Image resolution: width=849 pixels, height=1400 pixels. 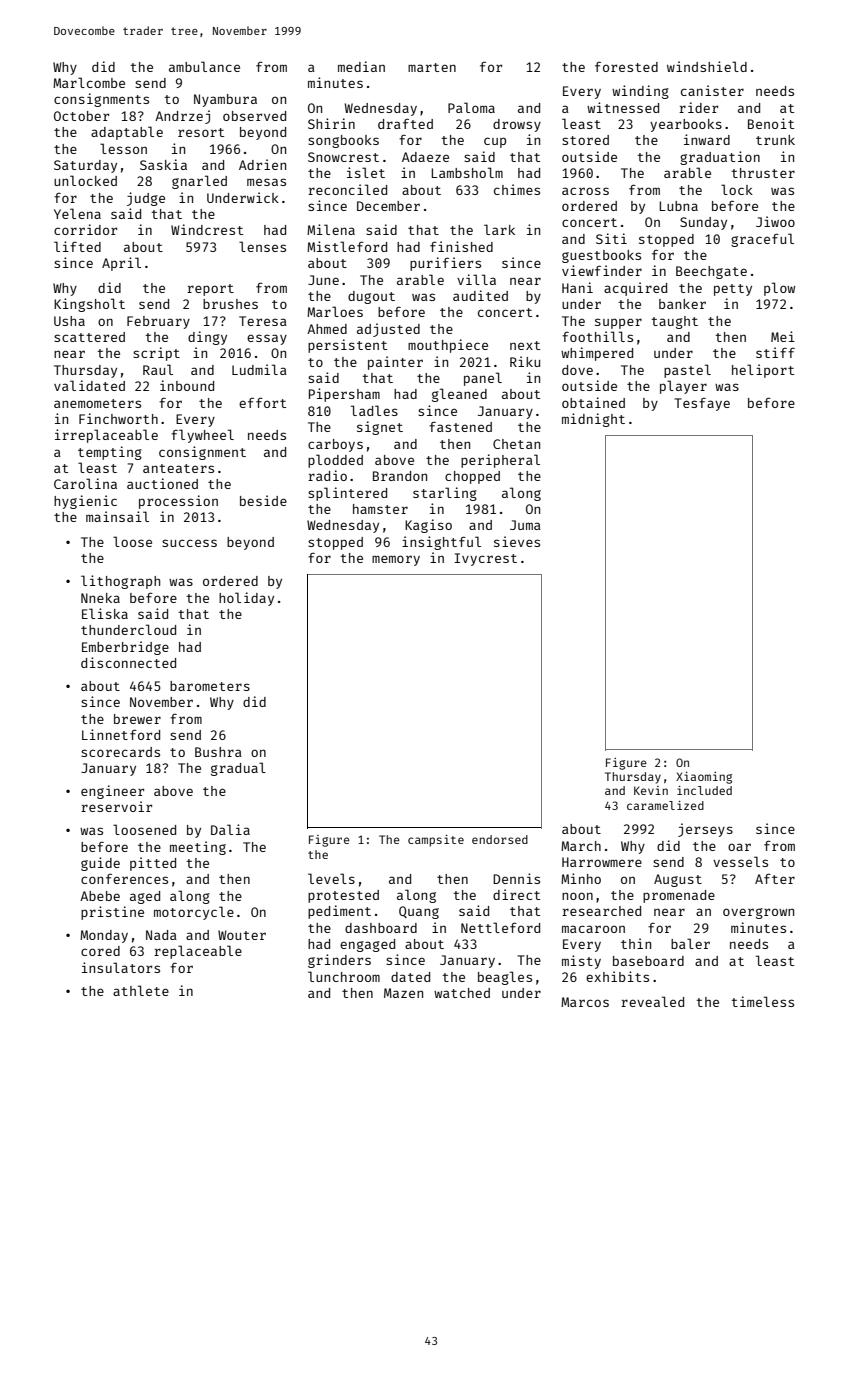 What do you see at coordinates (733, 290) in the screenshot?
I see `petty` at bounding box center [733, 290].
